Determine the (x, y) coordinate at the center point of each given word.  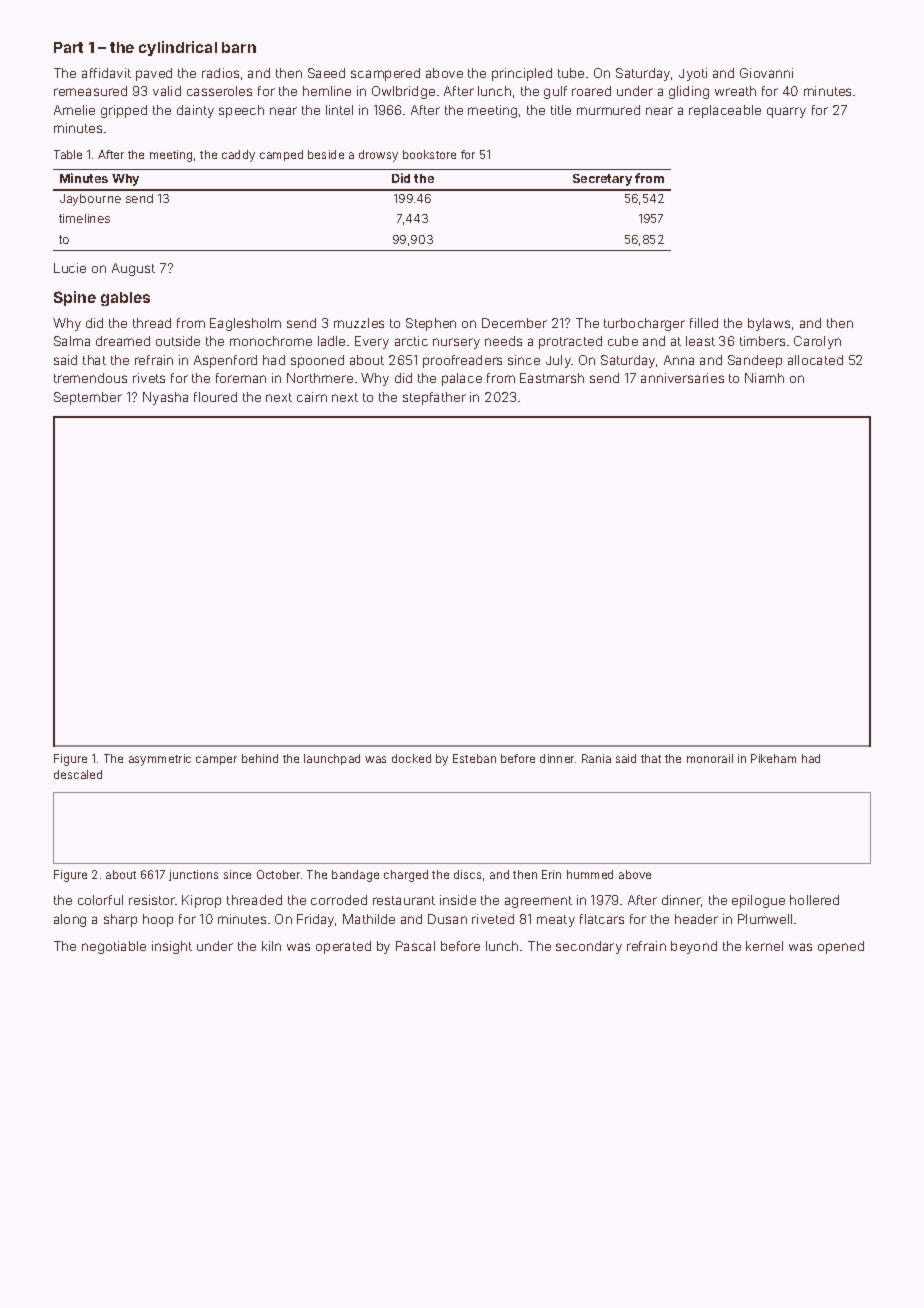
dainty (195, 111)
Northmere (320, 378)
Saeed (326, 73)
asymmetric (160, 760)
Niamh (764, 378)
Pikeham (773, 758)
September (88, 398)
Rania (596, 758)
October (278, 874)
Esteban (474, 758)
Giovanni (766, 73)
